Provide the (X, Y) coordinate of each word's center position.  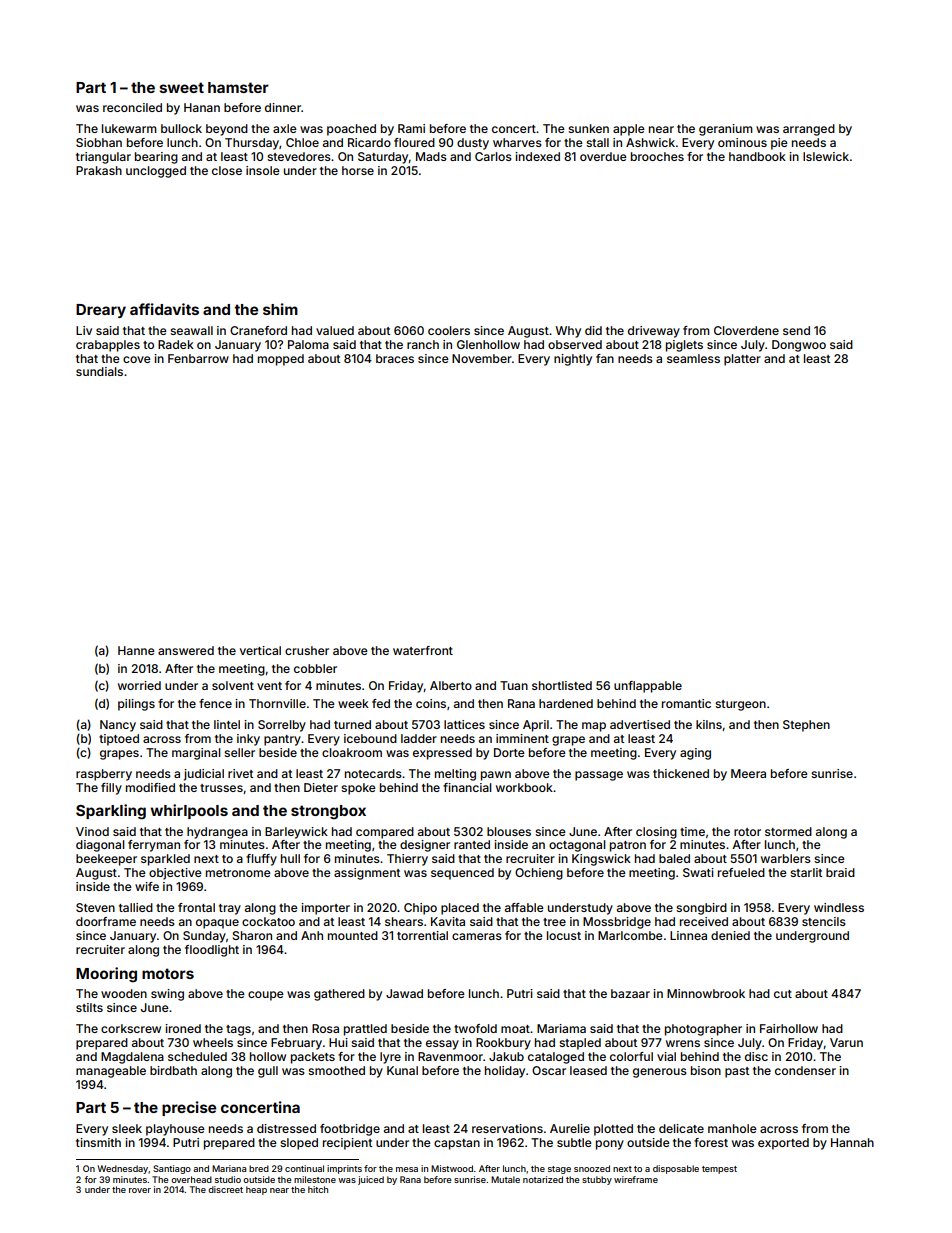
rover (140, 1190)
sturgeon (740, 705)
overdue (603, 156)
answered (186, 650)
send (796, 330)
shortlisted (562, 685)
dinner (283, 107)
